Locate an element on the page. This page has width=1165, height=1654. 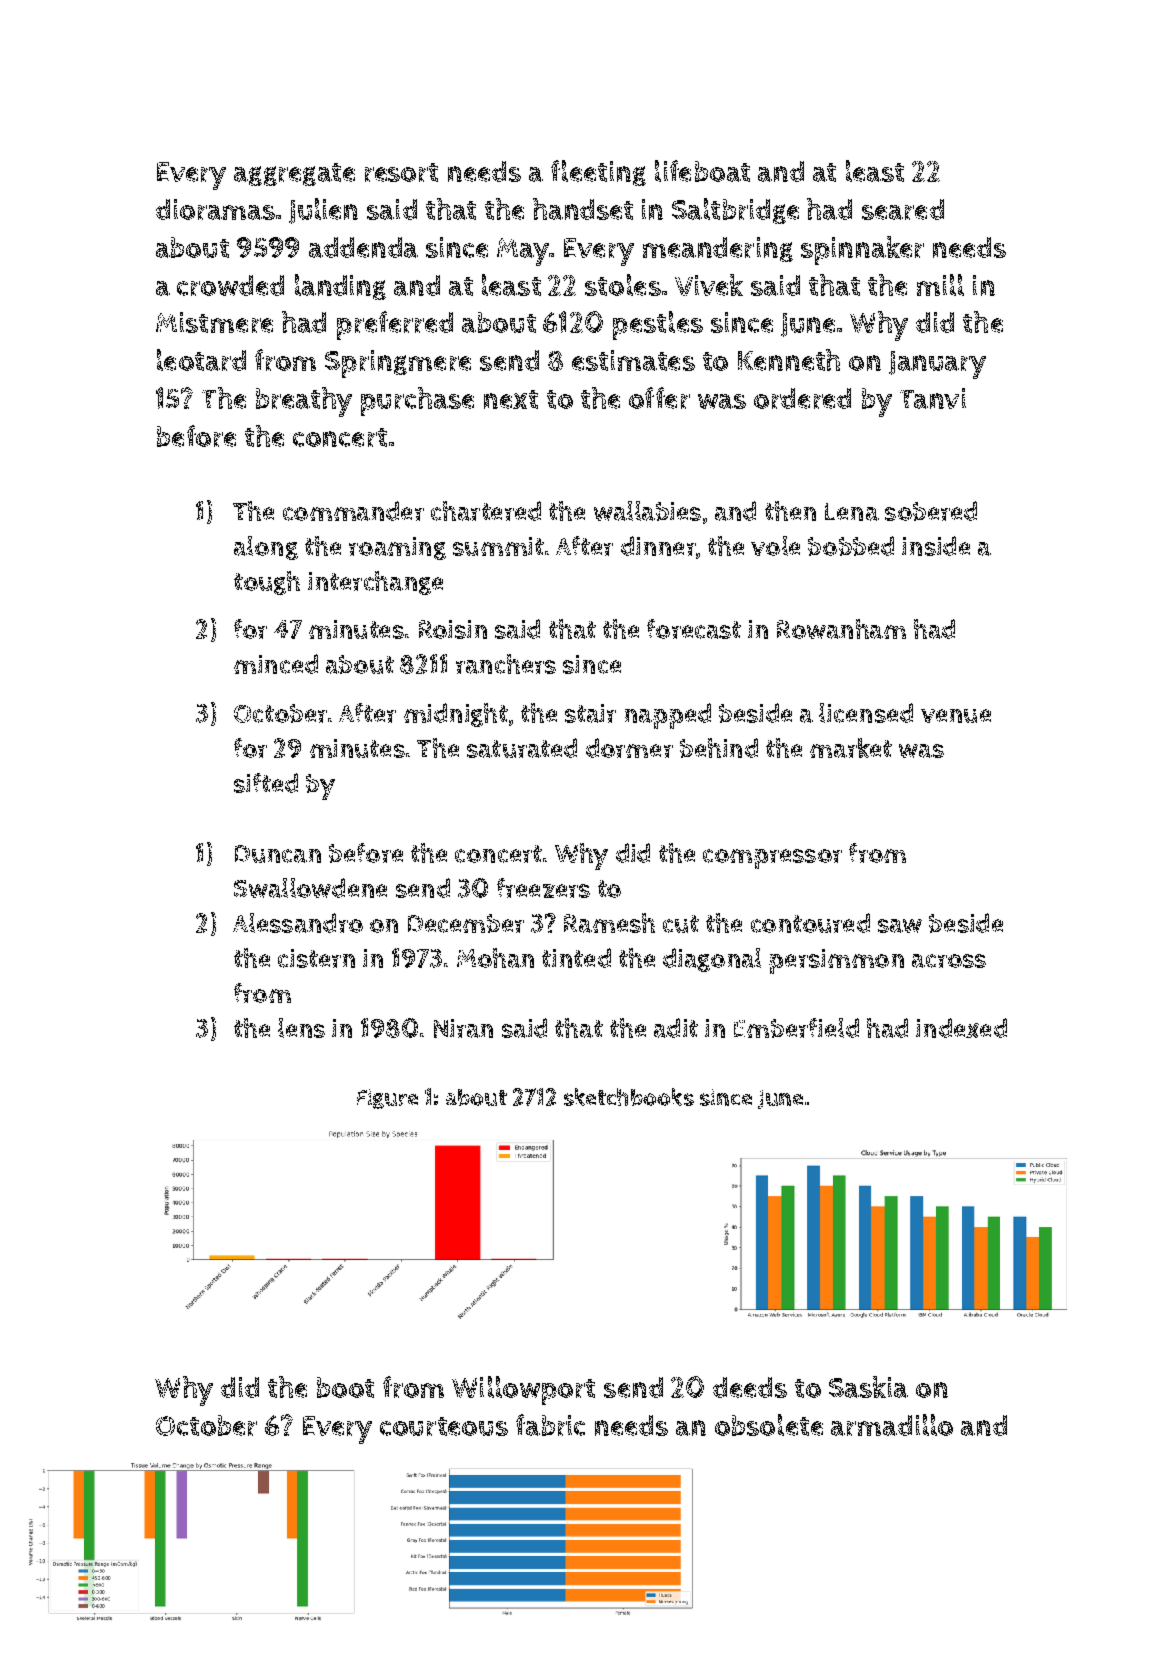
saw is located at coordinates (900, 926).
